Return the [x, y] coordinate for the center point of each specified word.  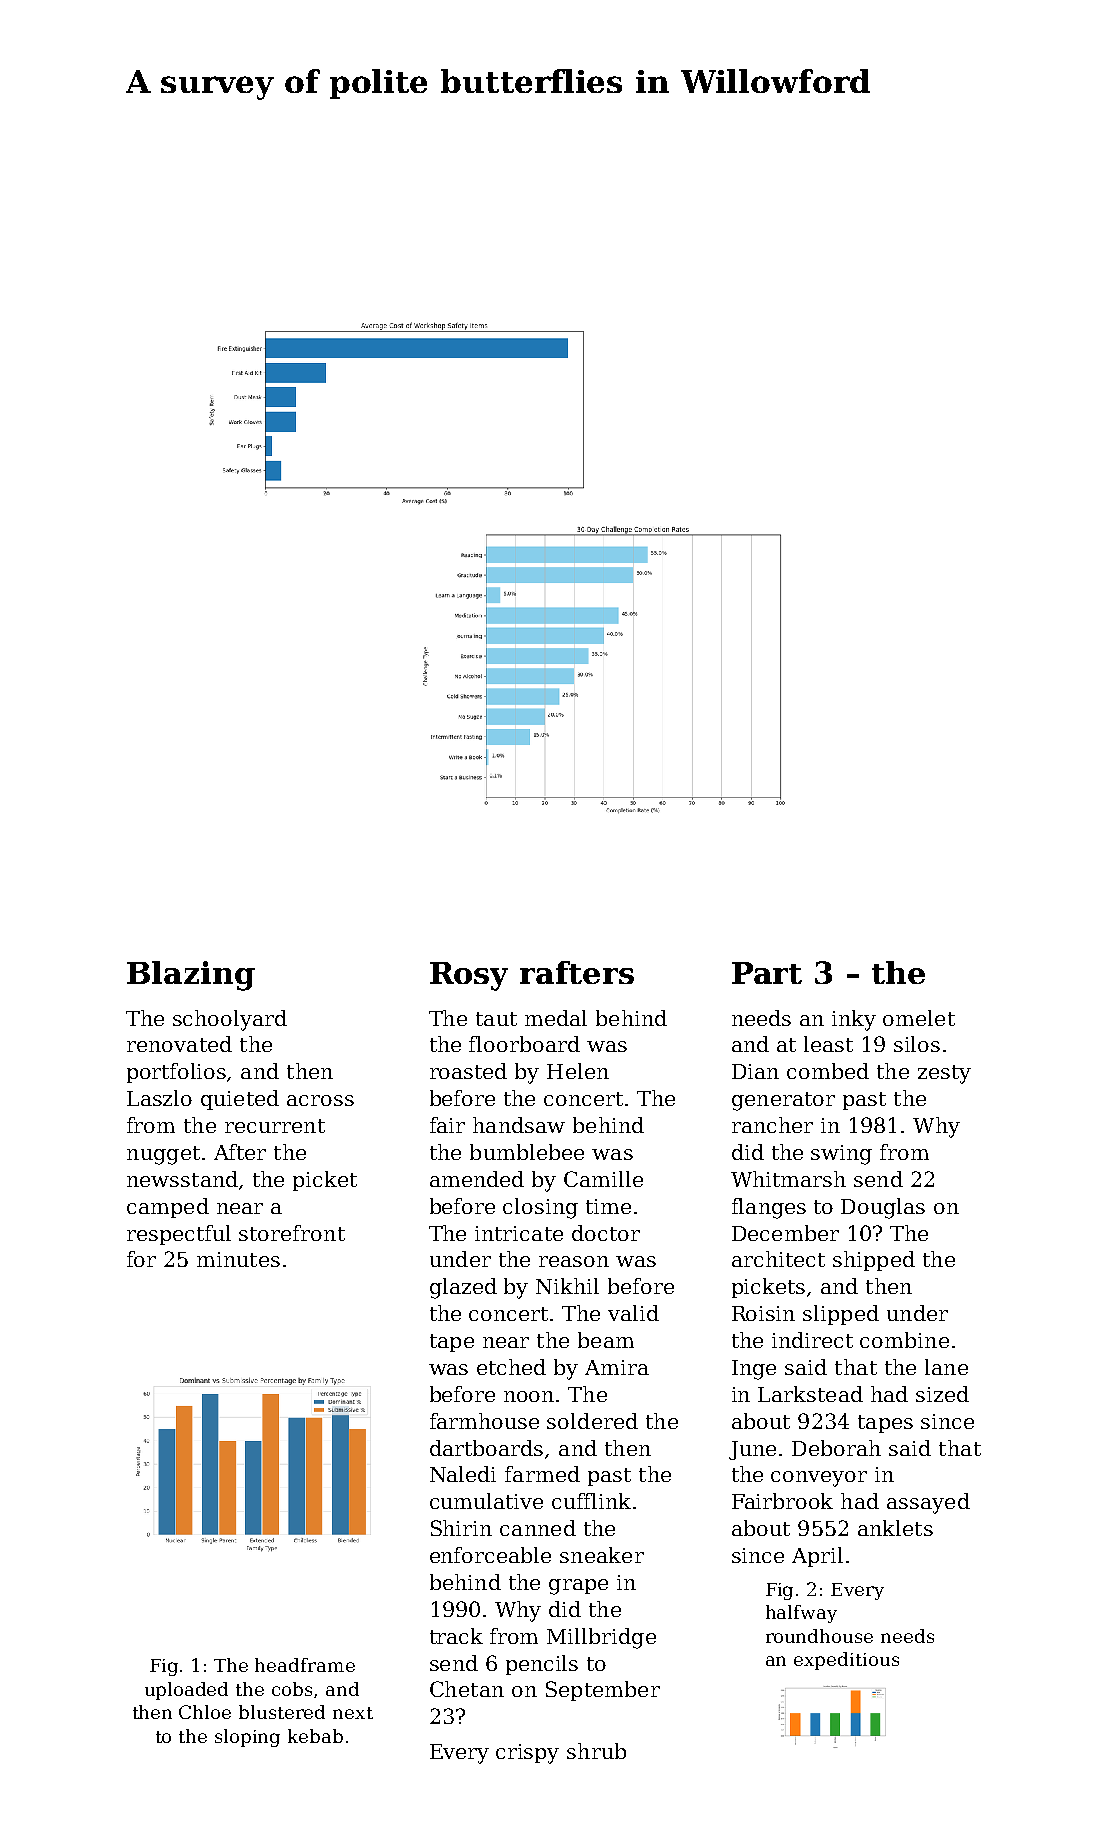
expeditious [846, 1661]
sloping [247, 1738]
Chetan [467, 1689]
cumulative [486, 1501]
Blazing [191, 976]
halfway [801, 1614]
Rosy [469, 976]
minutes [238, 1259]
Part [767, 973]
